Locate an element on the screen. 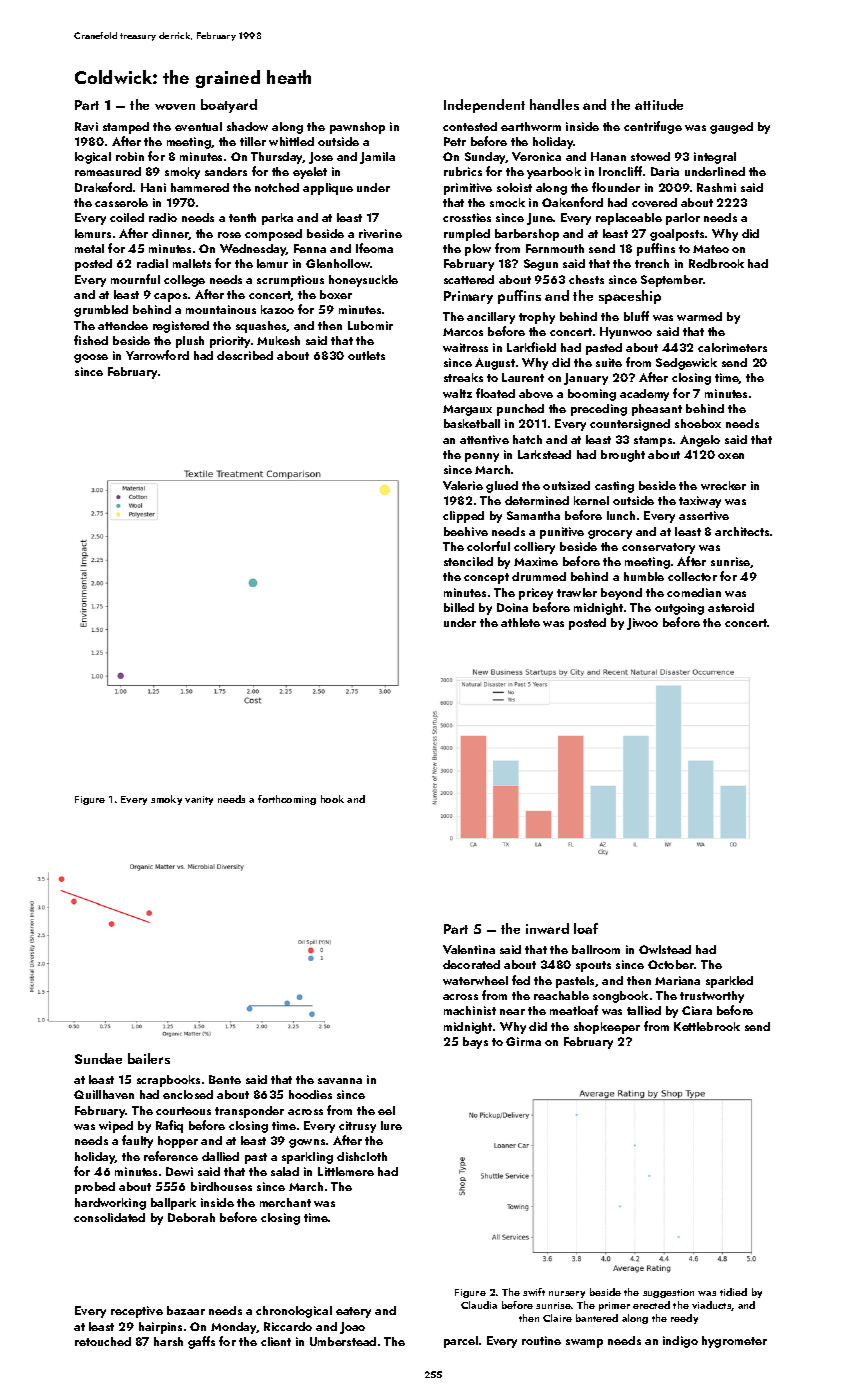 The height and width of the screenshot is (1400, 849). calorimeters is located at coordinates (732, 347).
